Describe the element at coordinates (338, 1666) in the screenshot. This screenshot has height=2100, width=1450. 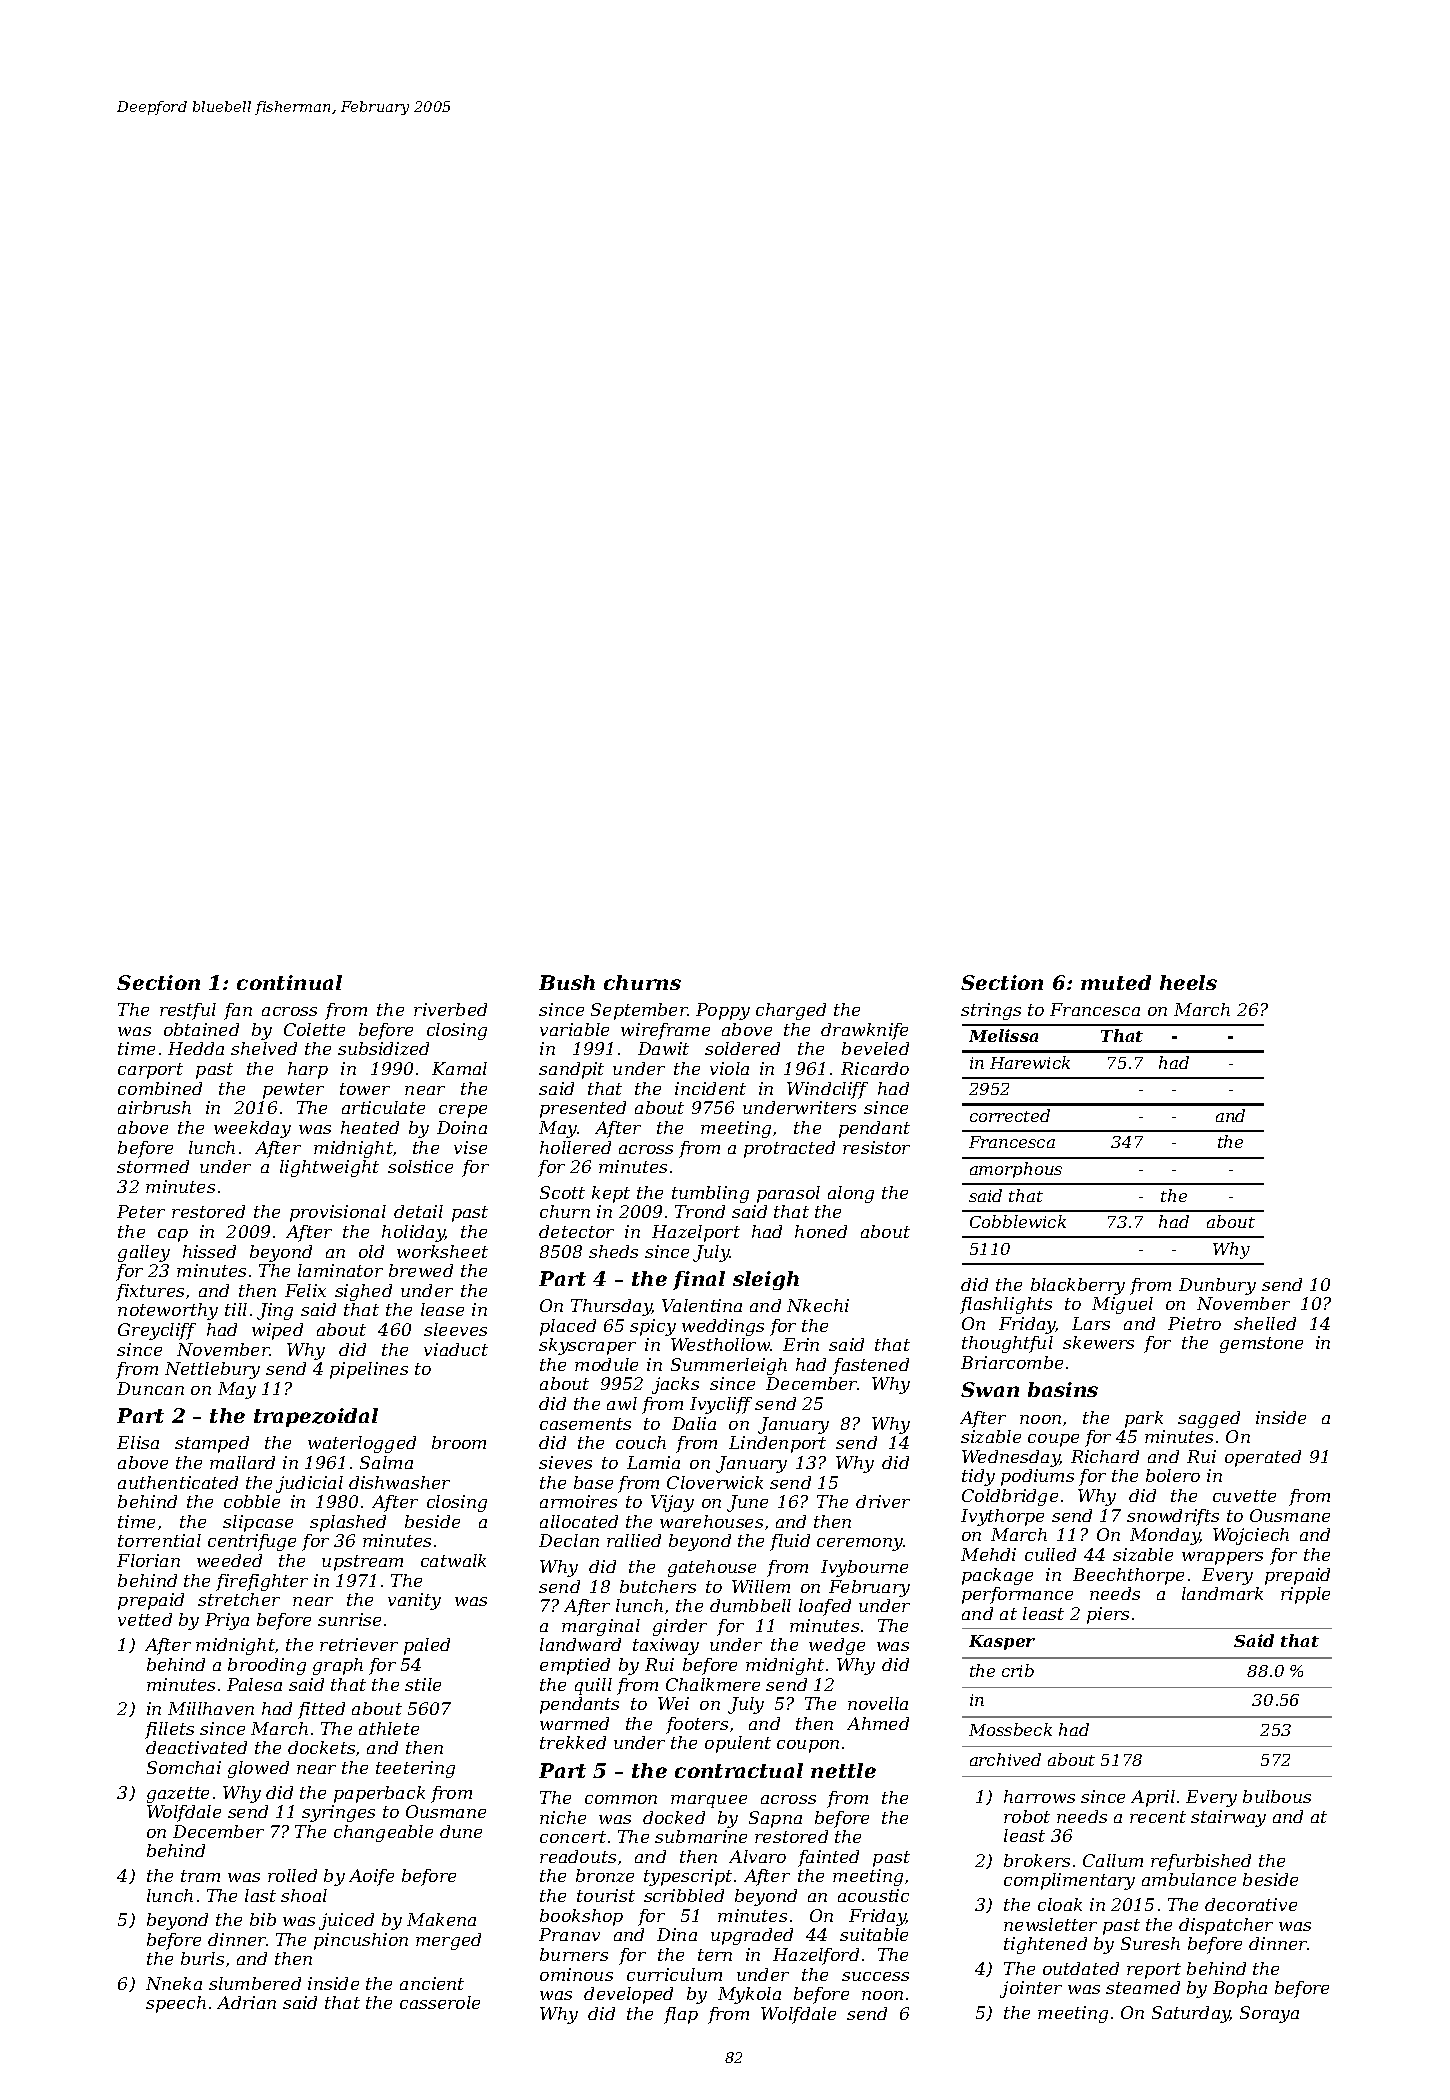
I see `graph` at that location.
